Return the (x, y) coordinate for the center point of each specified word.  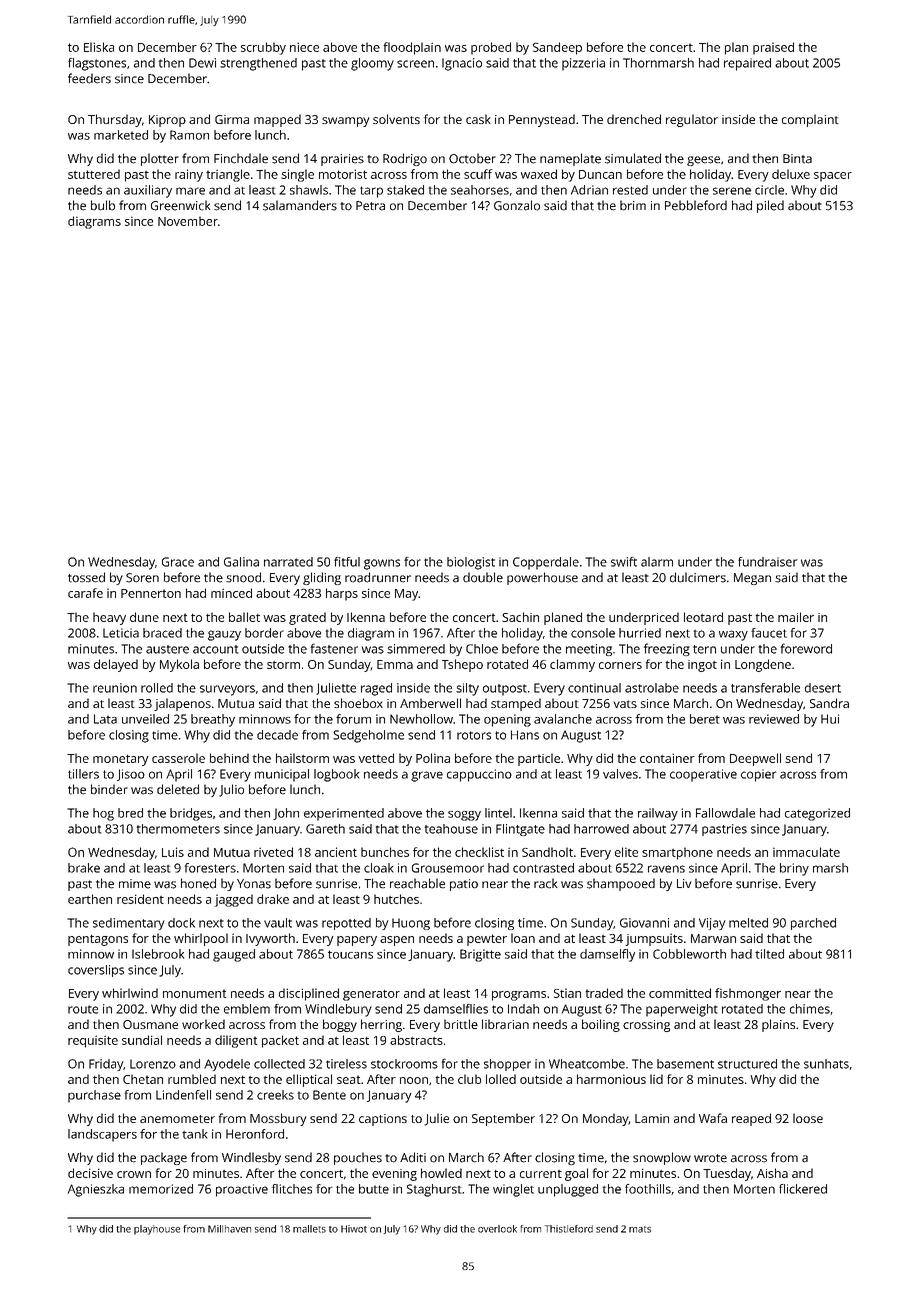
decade (277, 735)
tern (704, 649)
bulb (103, 205)
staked (405, 190)
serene (732, 191)
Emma (395, 664)
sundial (142, 1040)
